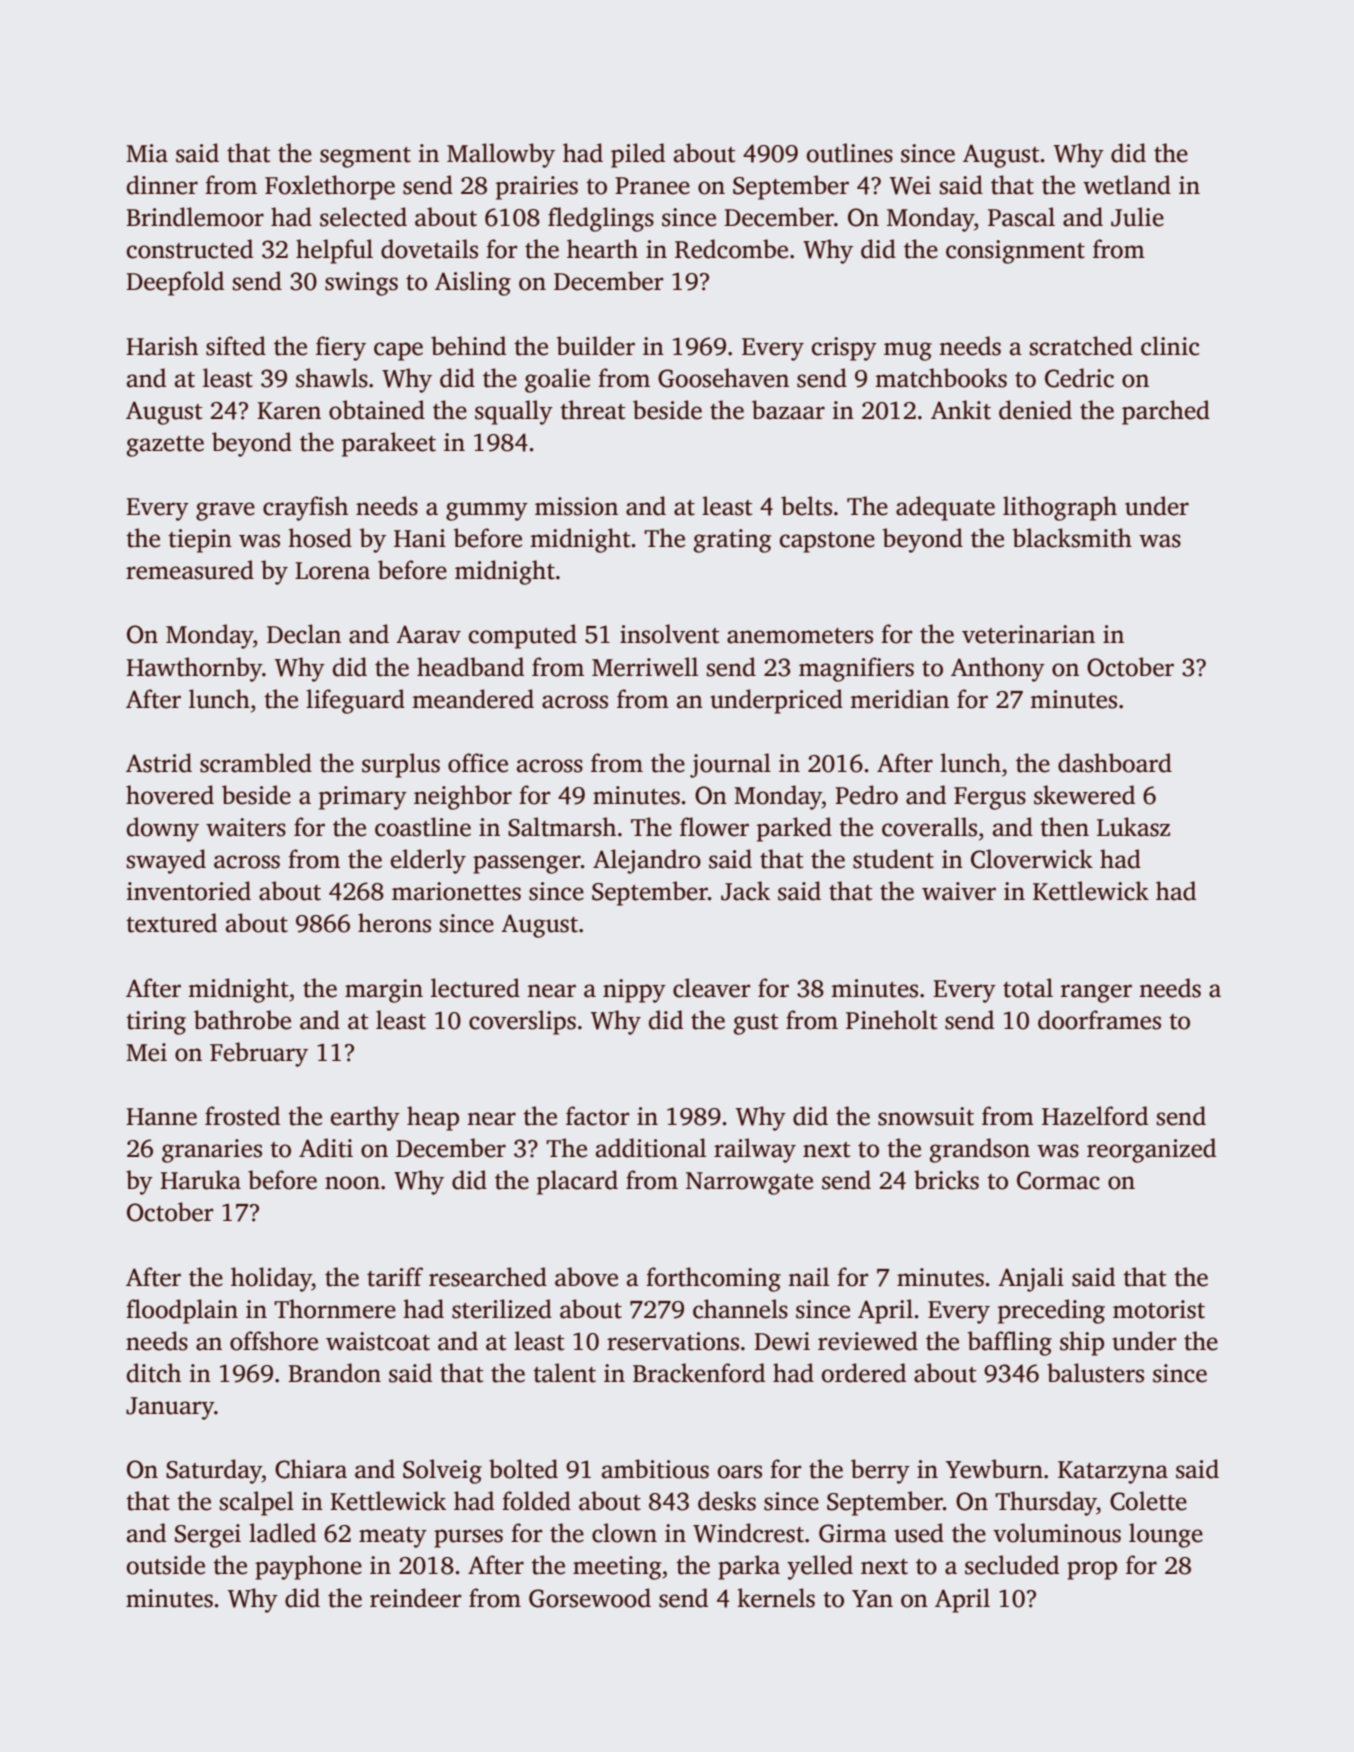 The width and height of the image is (1354, 1752). Describe the element at coordinates (1166, 1535) in the image. I see `lounge` at that location.
